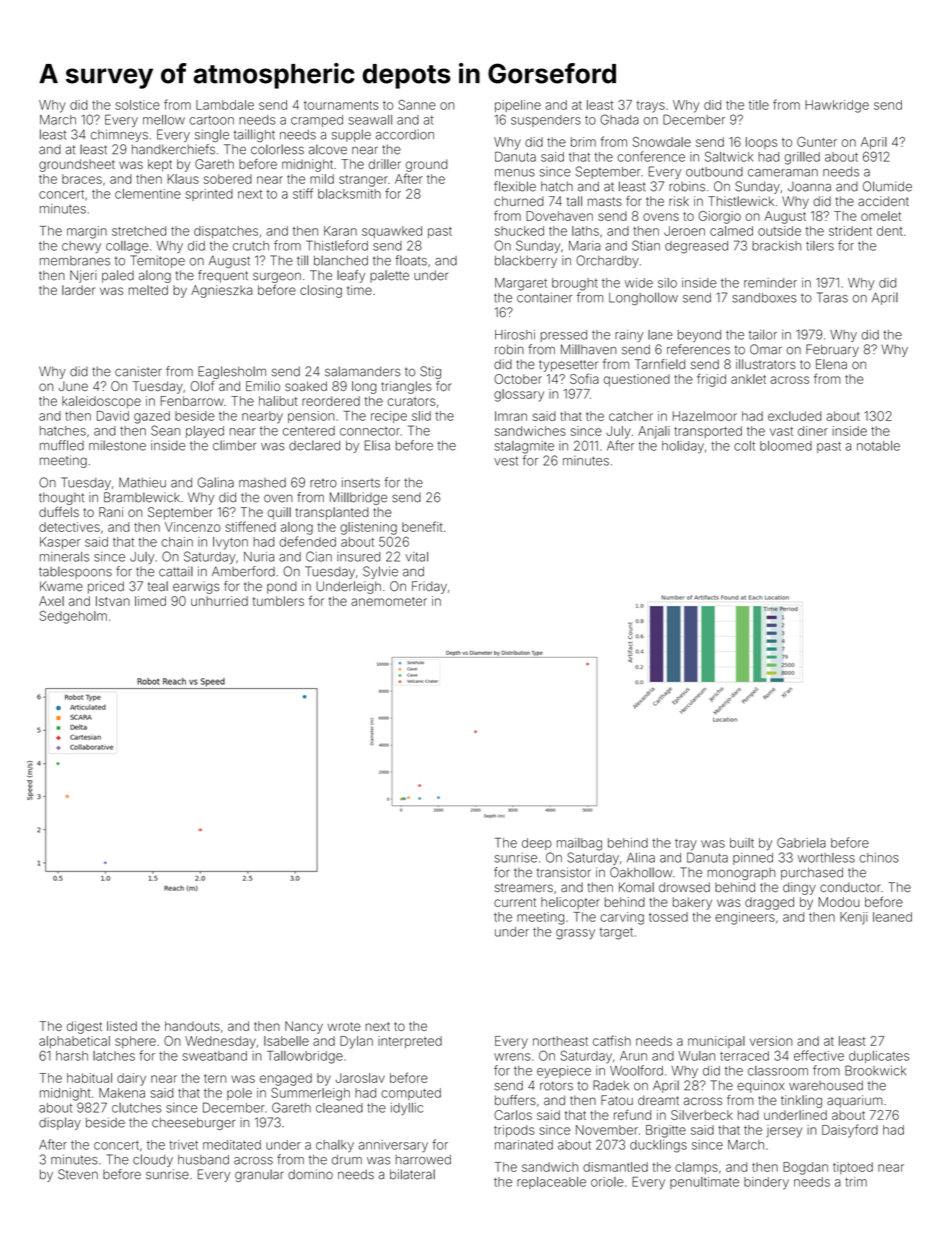 The width and height of the screenshot is (952, 1233). Describe the element at coordinates (192, 1026) in the screenshot. I see `handouts` at that location.
